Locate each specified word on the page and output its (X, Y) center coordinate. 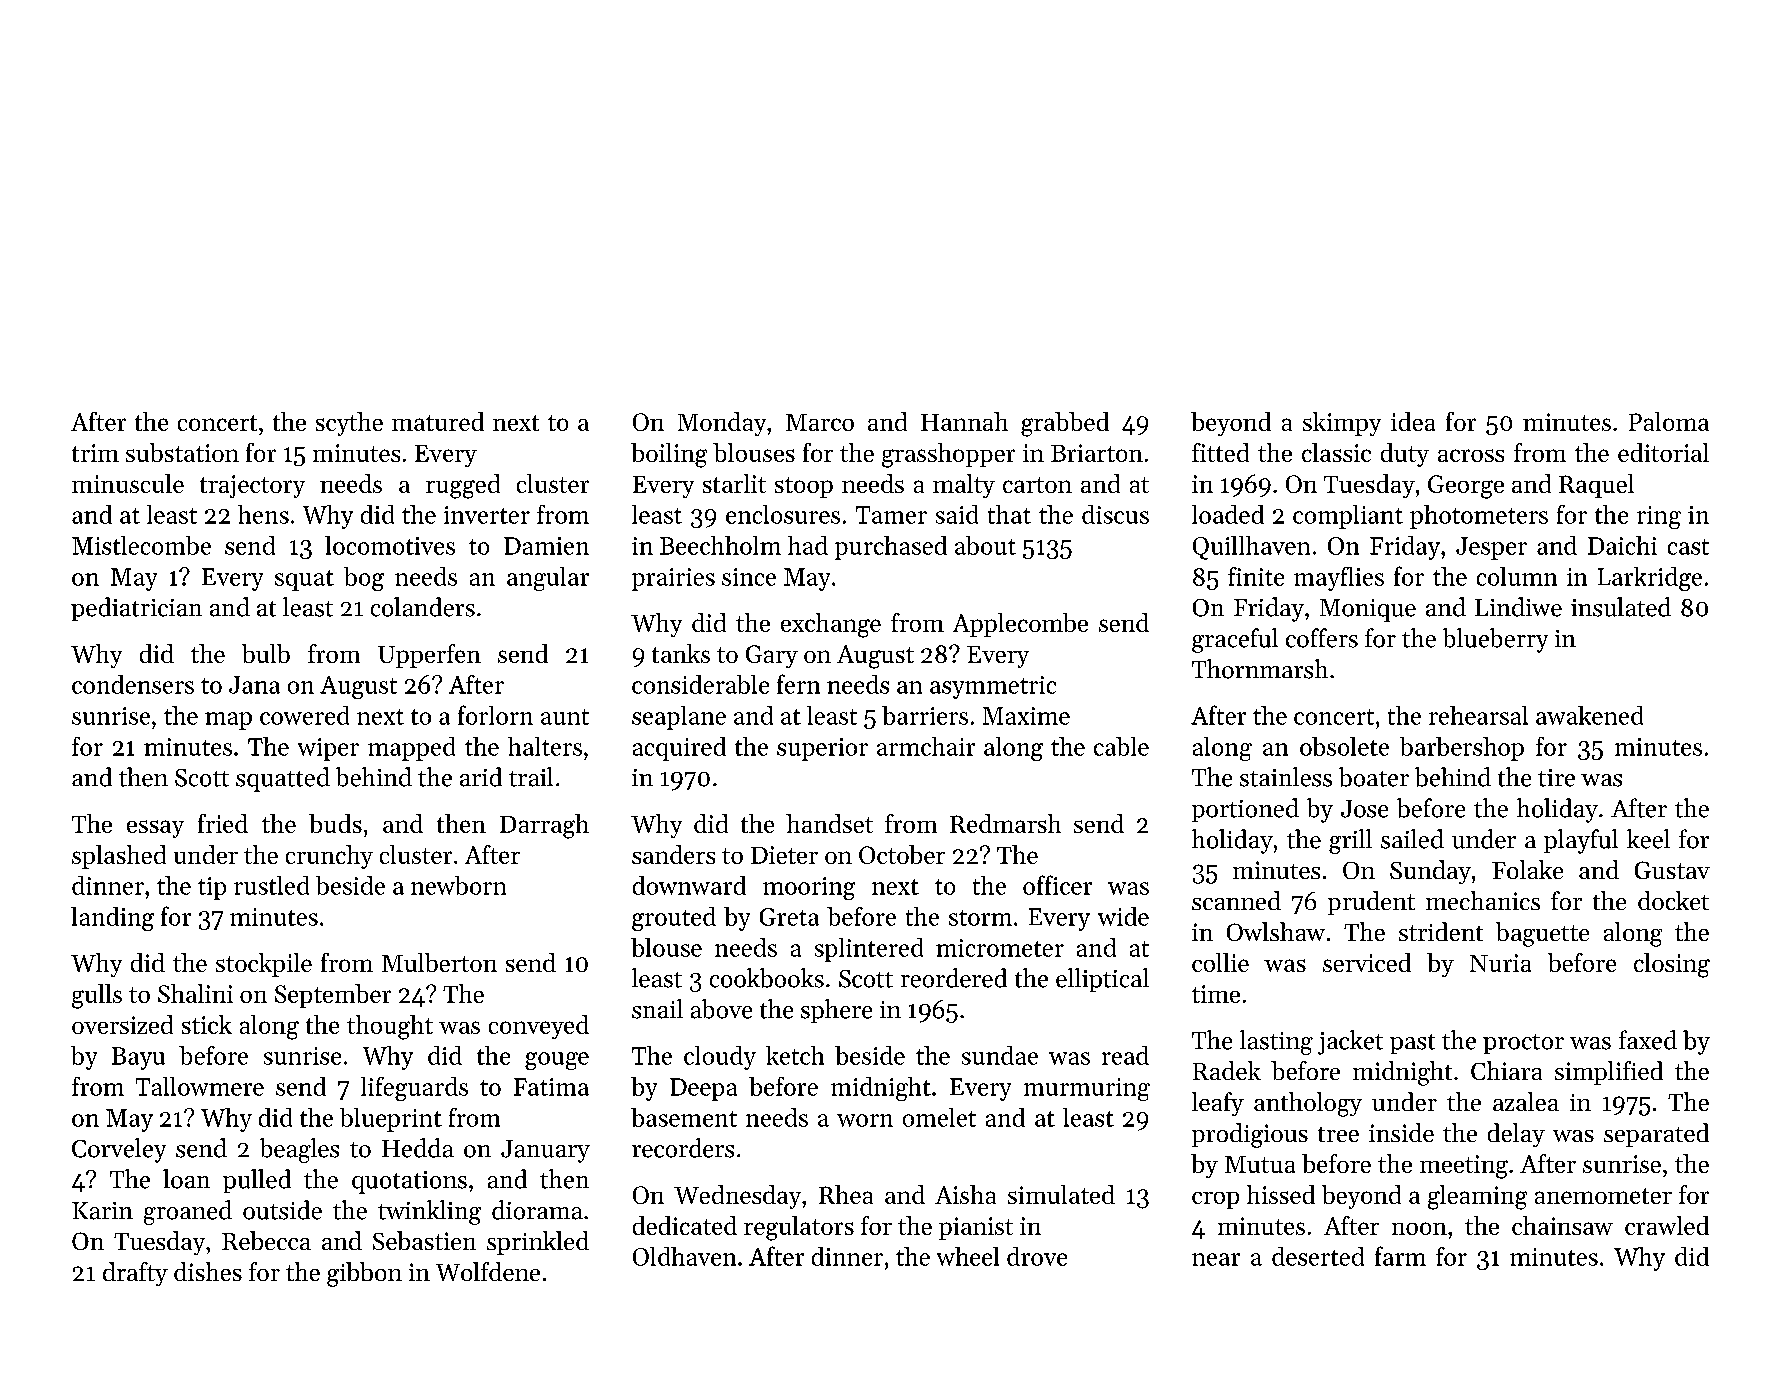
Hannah (964, 421)
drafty (135, 1274)
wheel (968, 1256)
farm (1400, 1256)
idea (1413, 421)
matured (438, 421)
